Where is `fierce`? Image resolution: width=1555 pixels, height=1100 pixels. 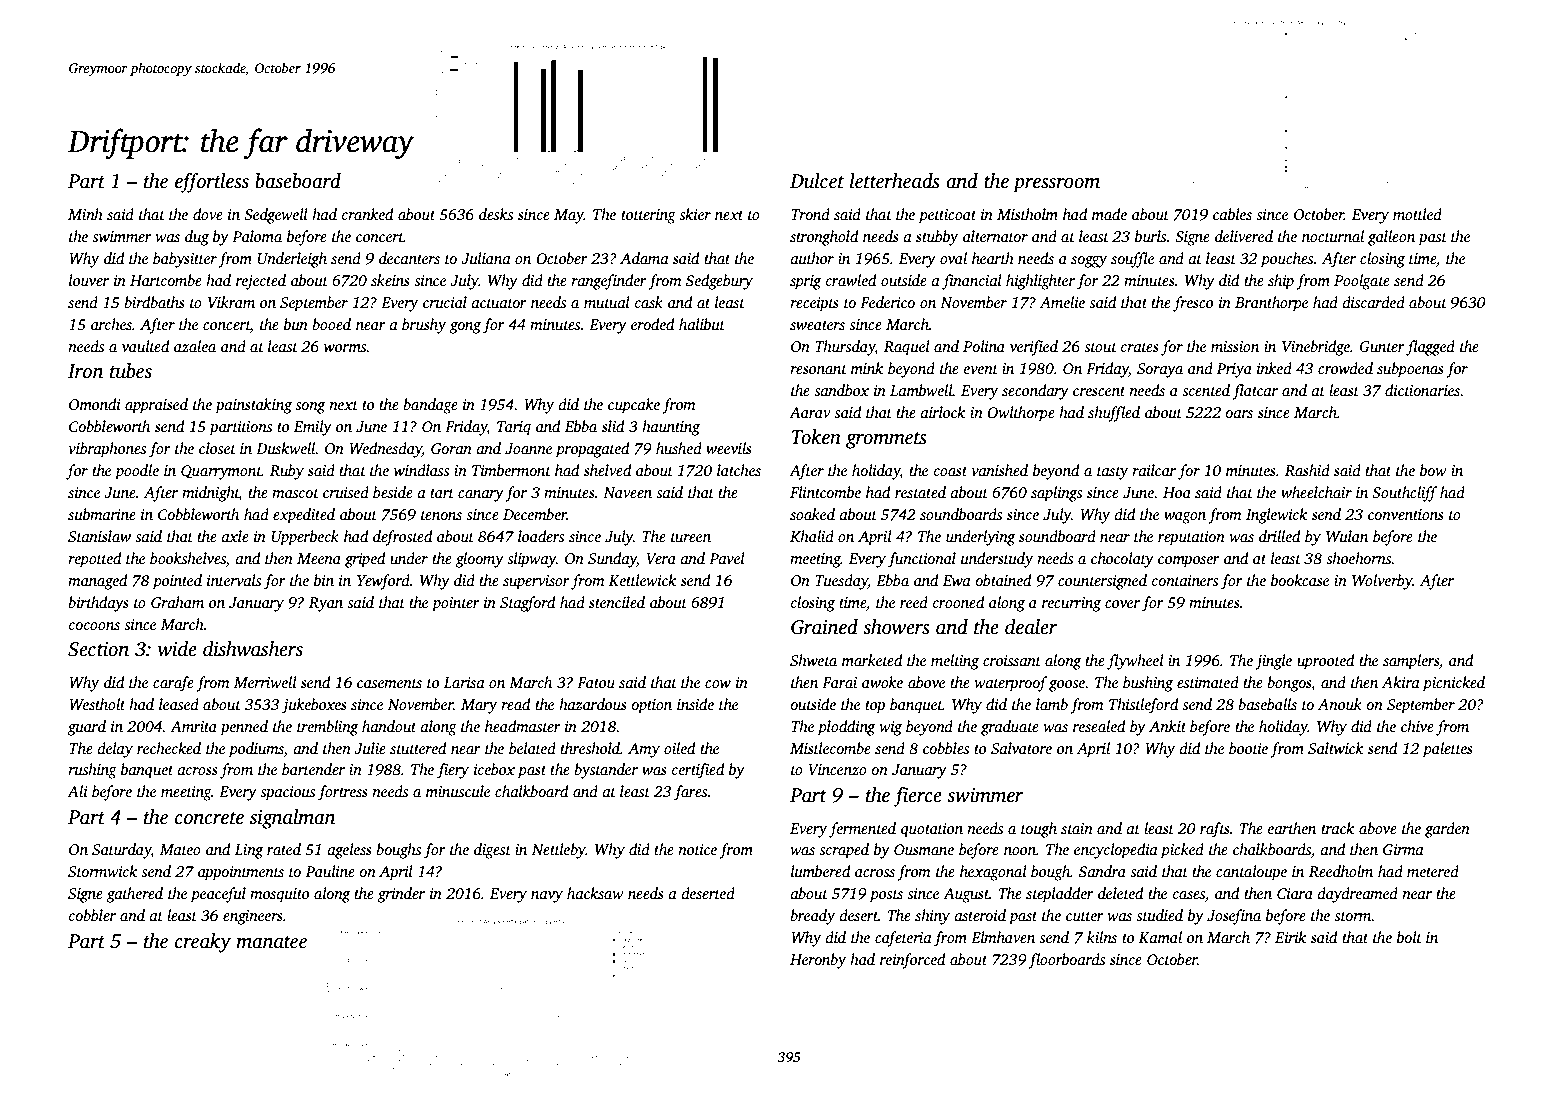 fierce is located at coordinates (917, 797).
